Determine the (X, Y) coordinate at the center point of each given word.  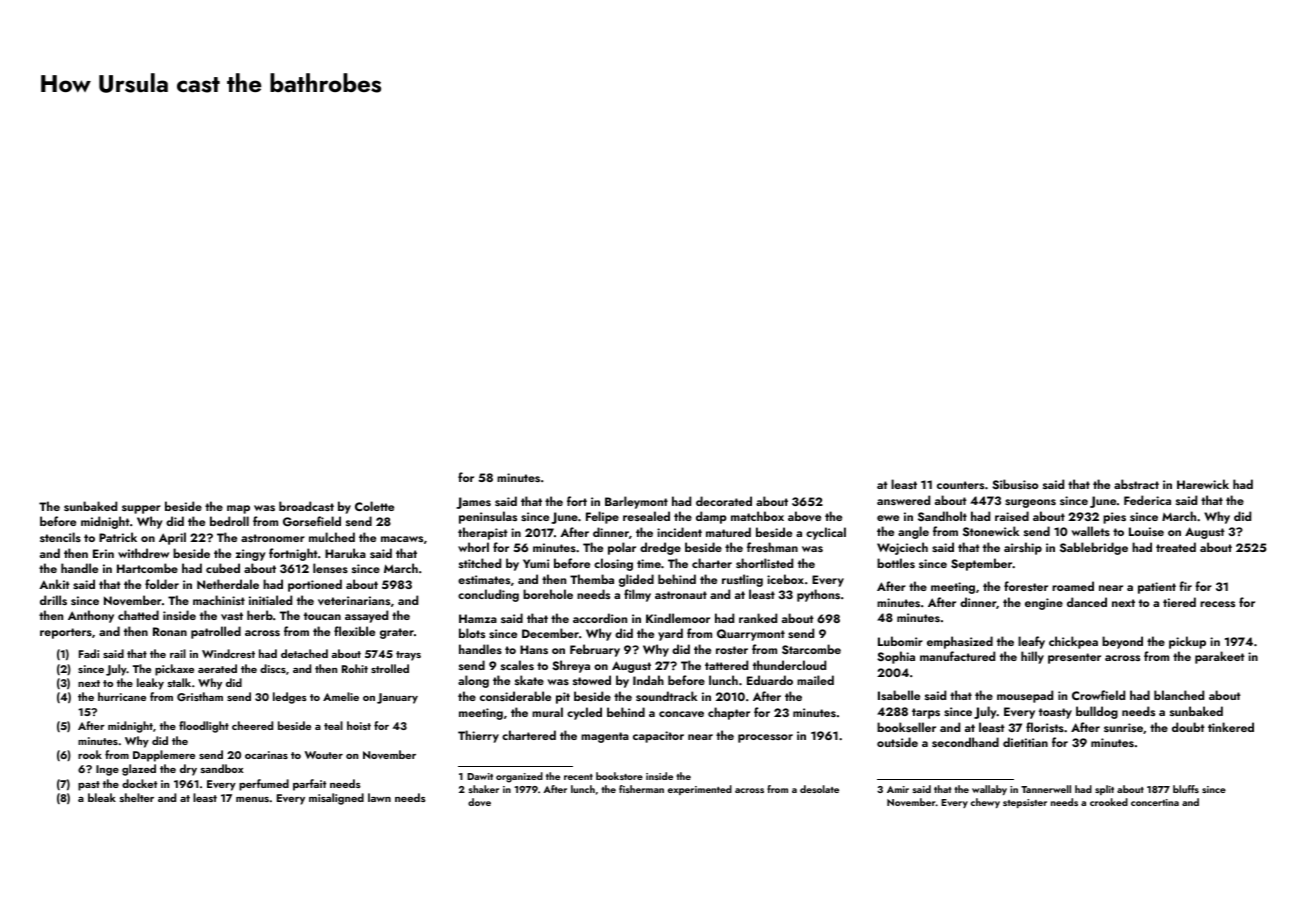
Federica (1147, 500)
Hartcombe (147, 568)
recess (1217, 604)
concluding (488, 595)
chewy (985, 803)
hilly (1032, 657)
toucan (322, 616)
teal (333, 725)
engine (1044, 604)
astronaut (681, 595)
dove (479, 802)
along (473, 681)
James (473, 503)
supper (141, 509)
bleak (102, 797)
